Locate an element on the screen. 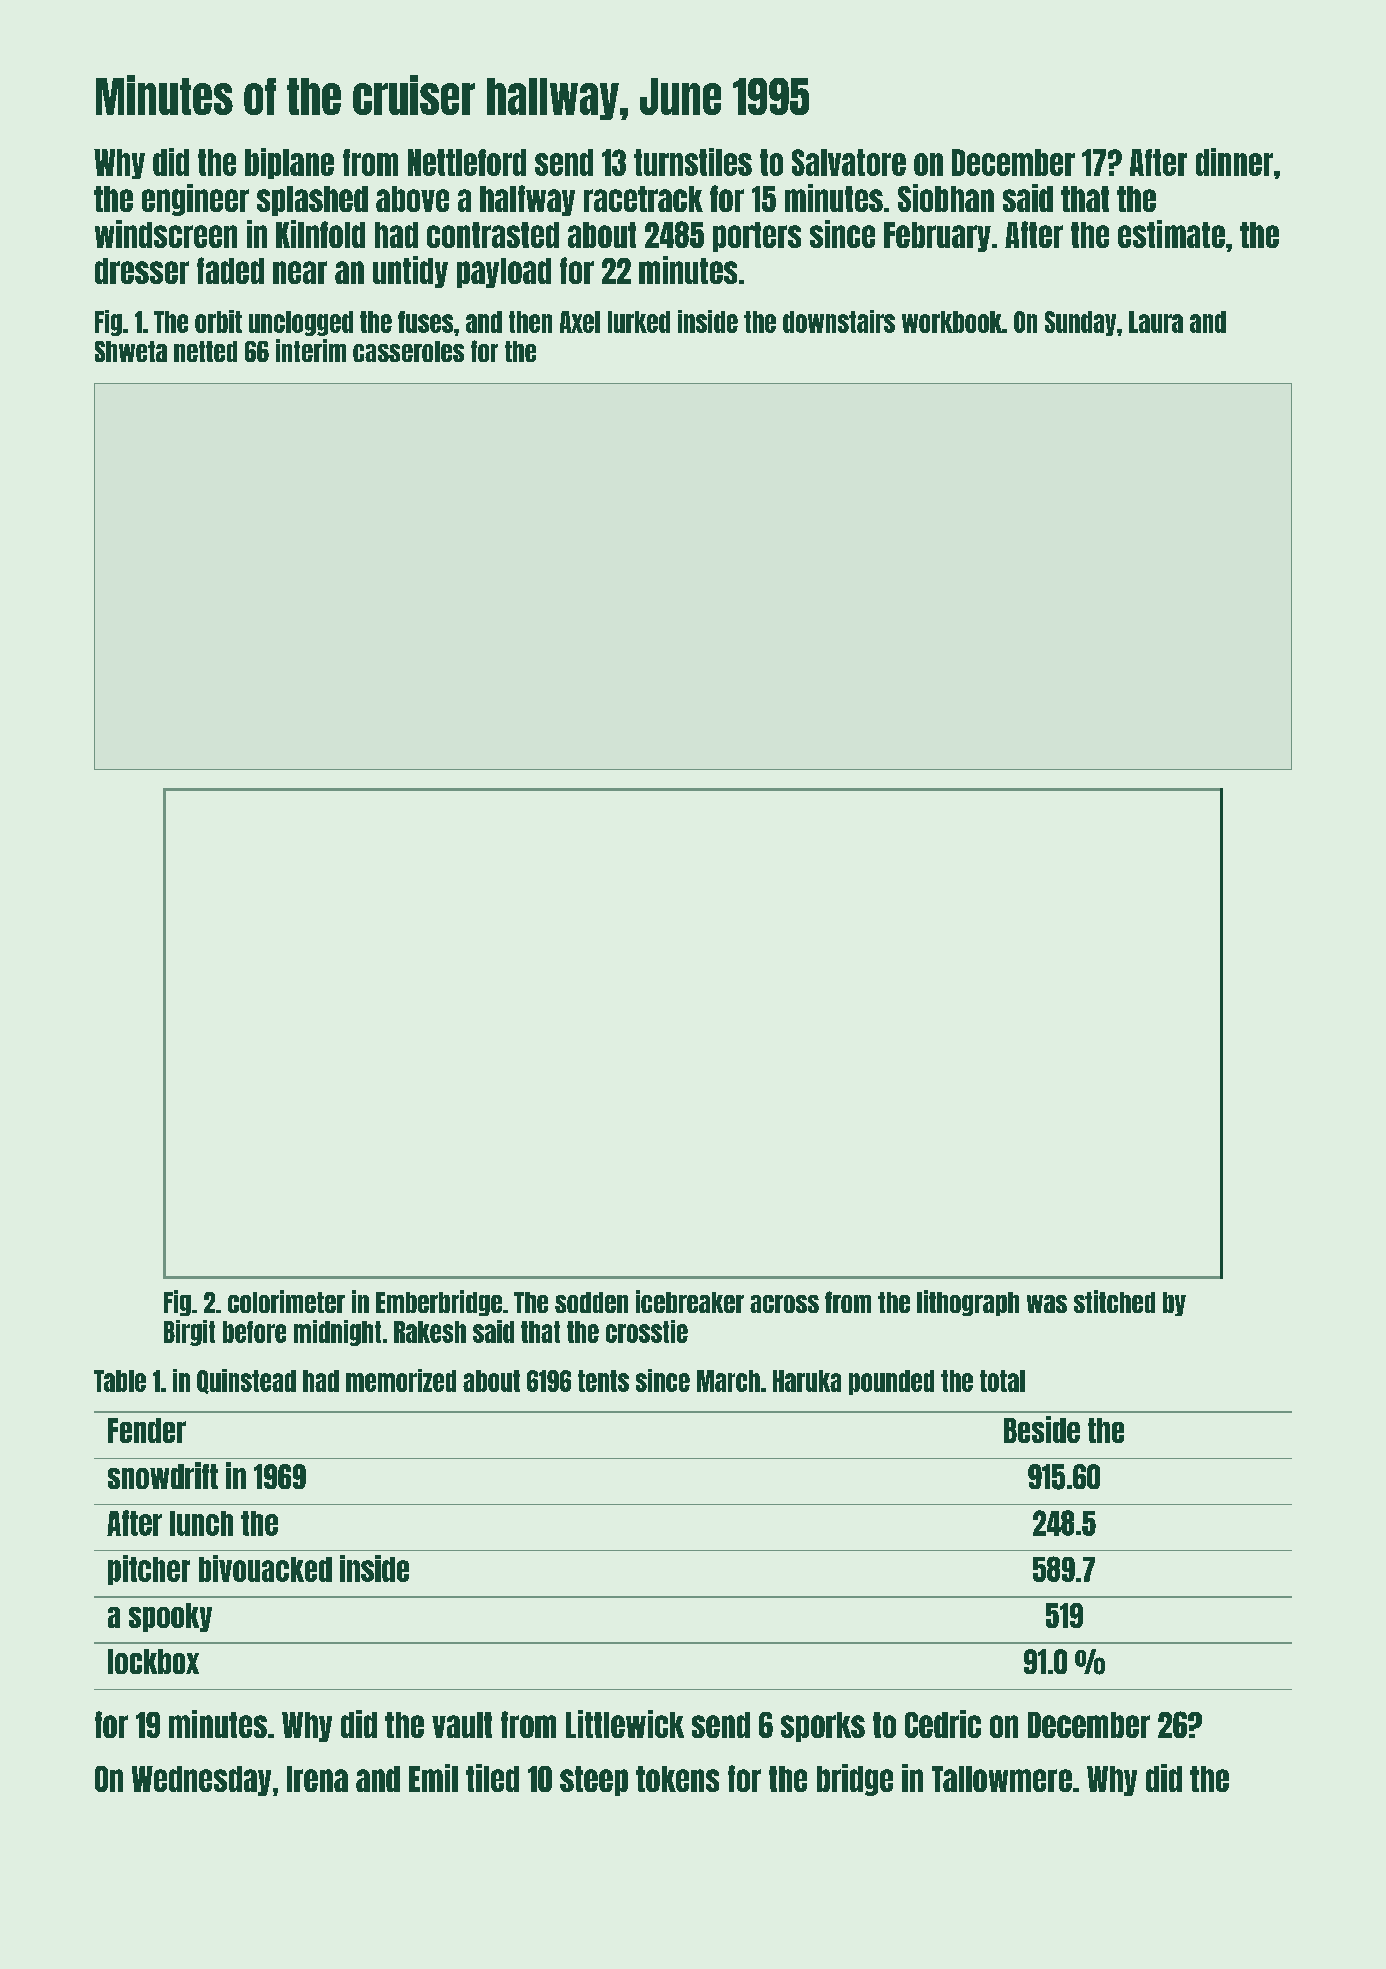 The width and height of the screenshot is (1386, 1969). interim is located at coordinates (311, 350).
